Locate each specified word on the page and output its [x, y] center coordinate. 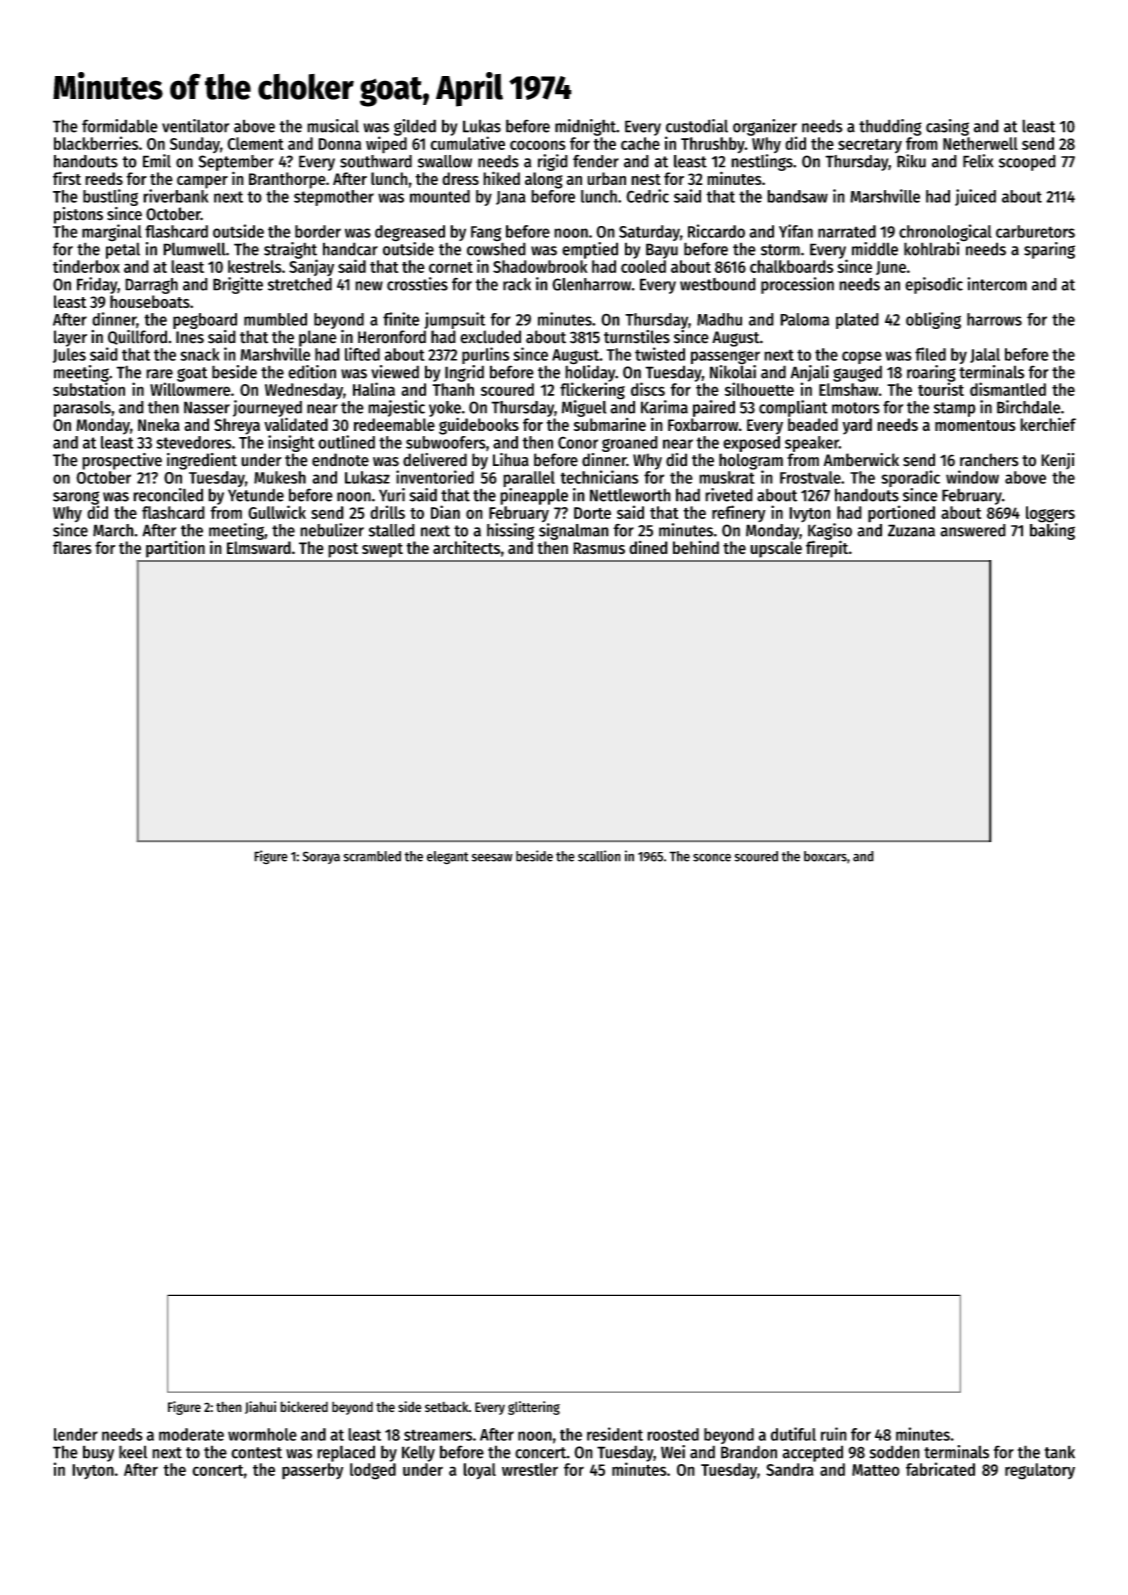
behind [696, 547]
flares [72, 547]
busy [98, 1453]
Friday [97, 285]
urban [606, 178]
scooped [1027, 163]
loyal [479, 1471]
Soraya [321, 857]
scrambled [372, 856]
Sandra [790, 1469]
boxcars [825, 856]
